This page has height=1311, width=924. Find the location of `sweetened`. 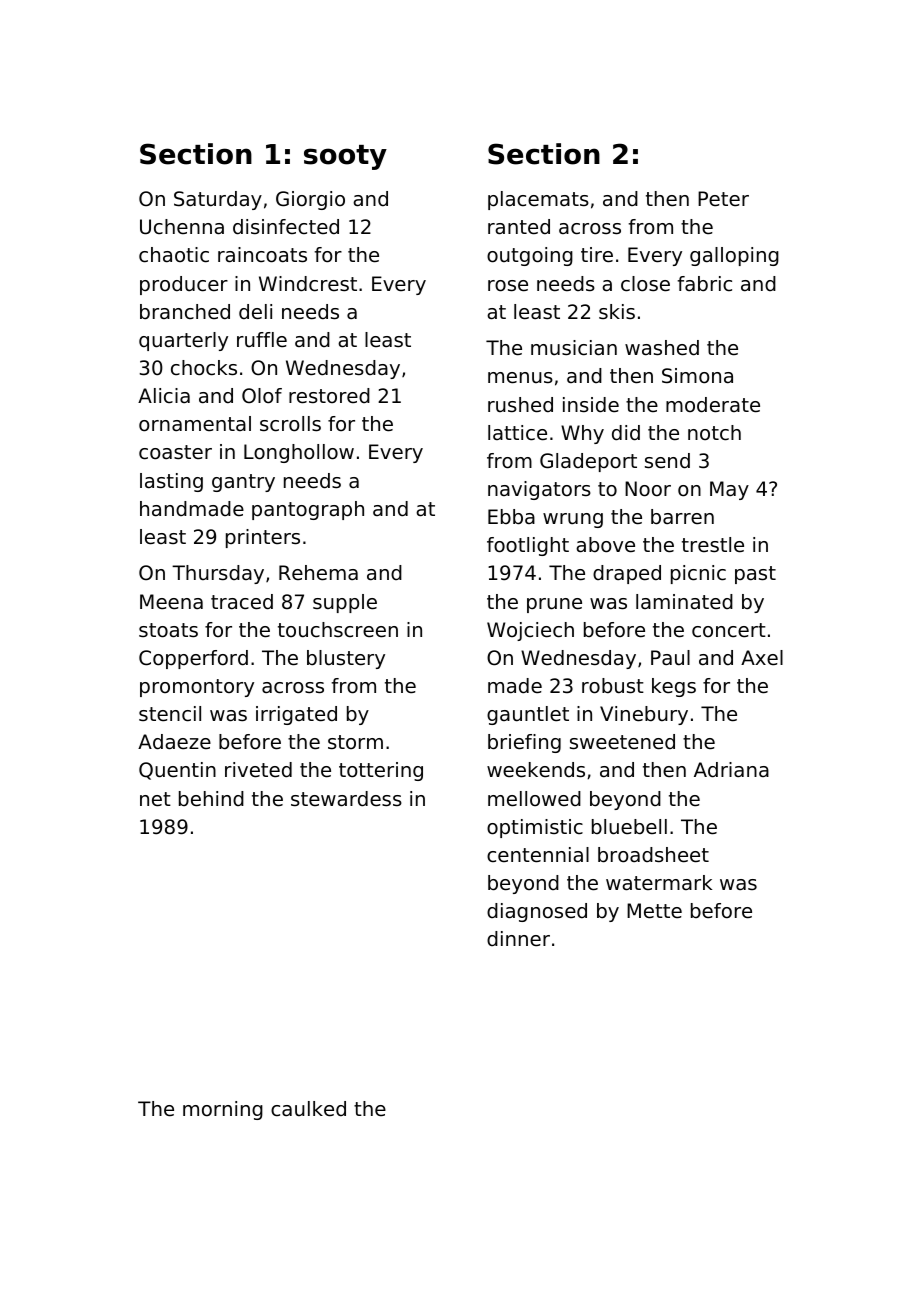

sweetened is located at coordinates (622, 742).
